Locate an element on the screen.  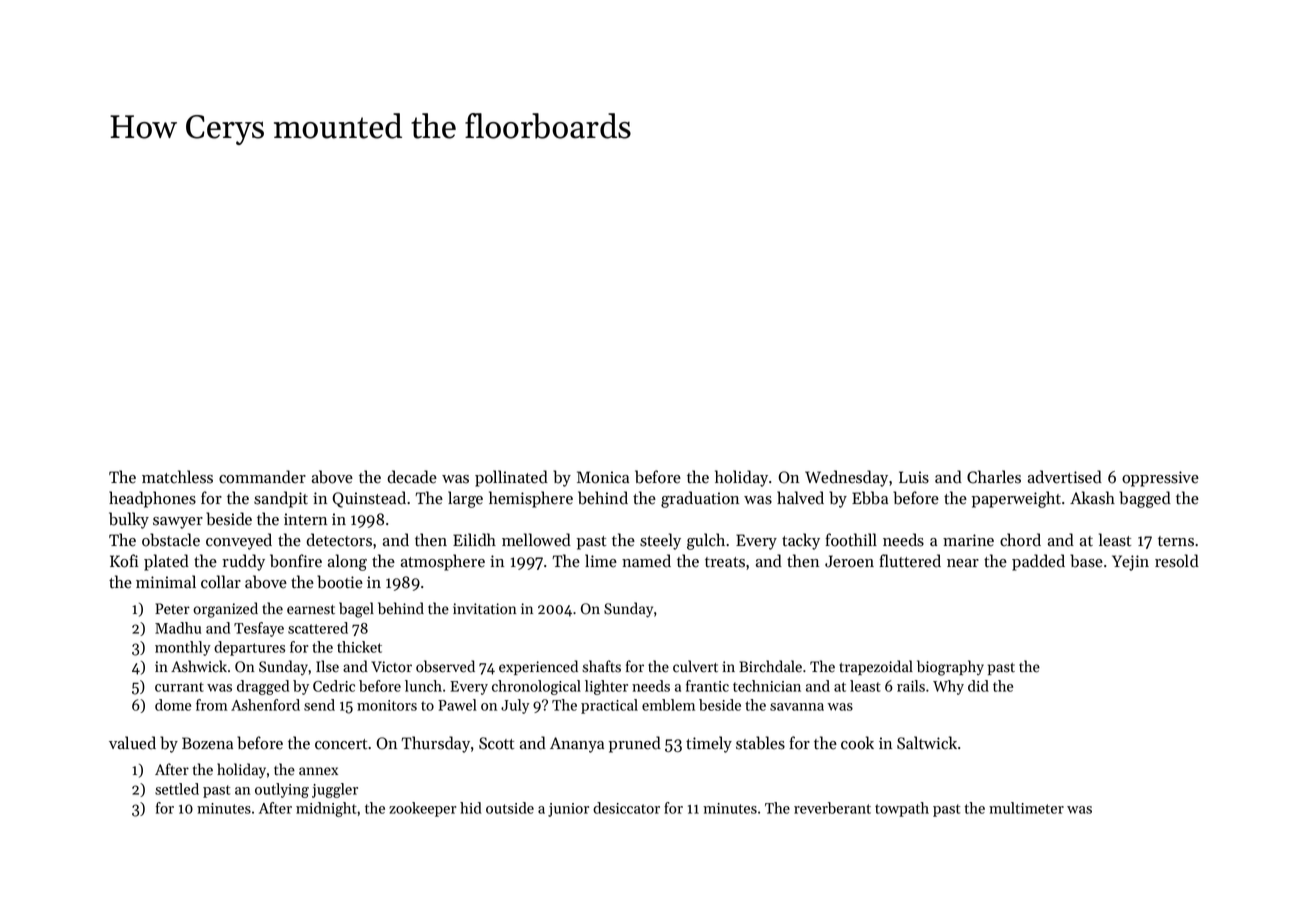
conveyed is located at coordinates (239, 541).
